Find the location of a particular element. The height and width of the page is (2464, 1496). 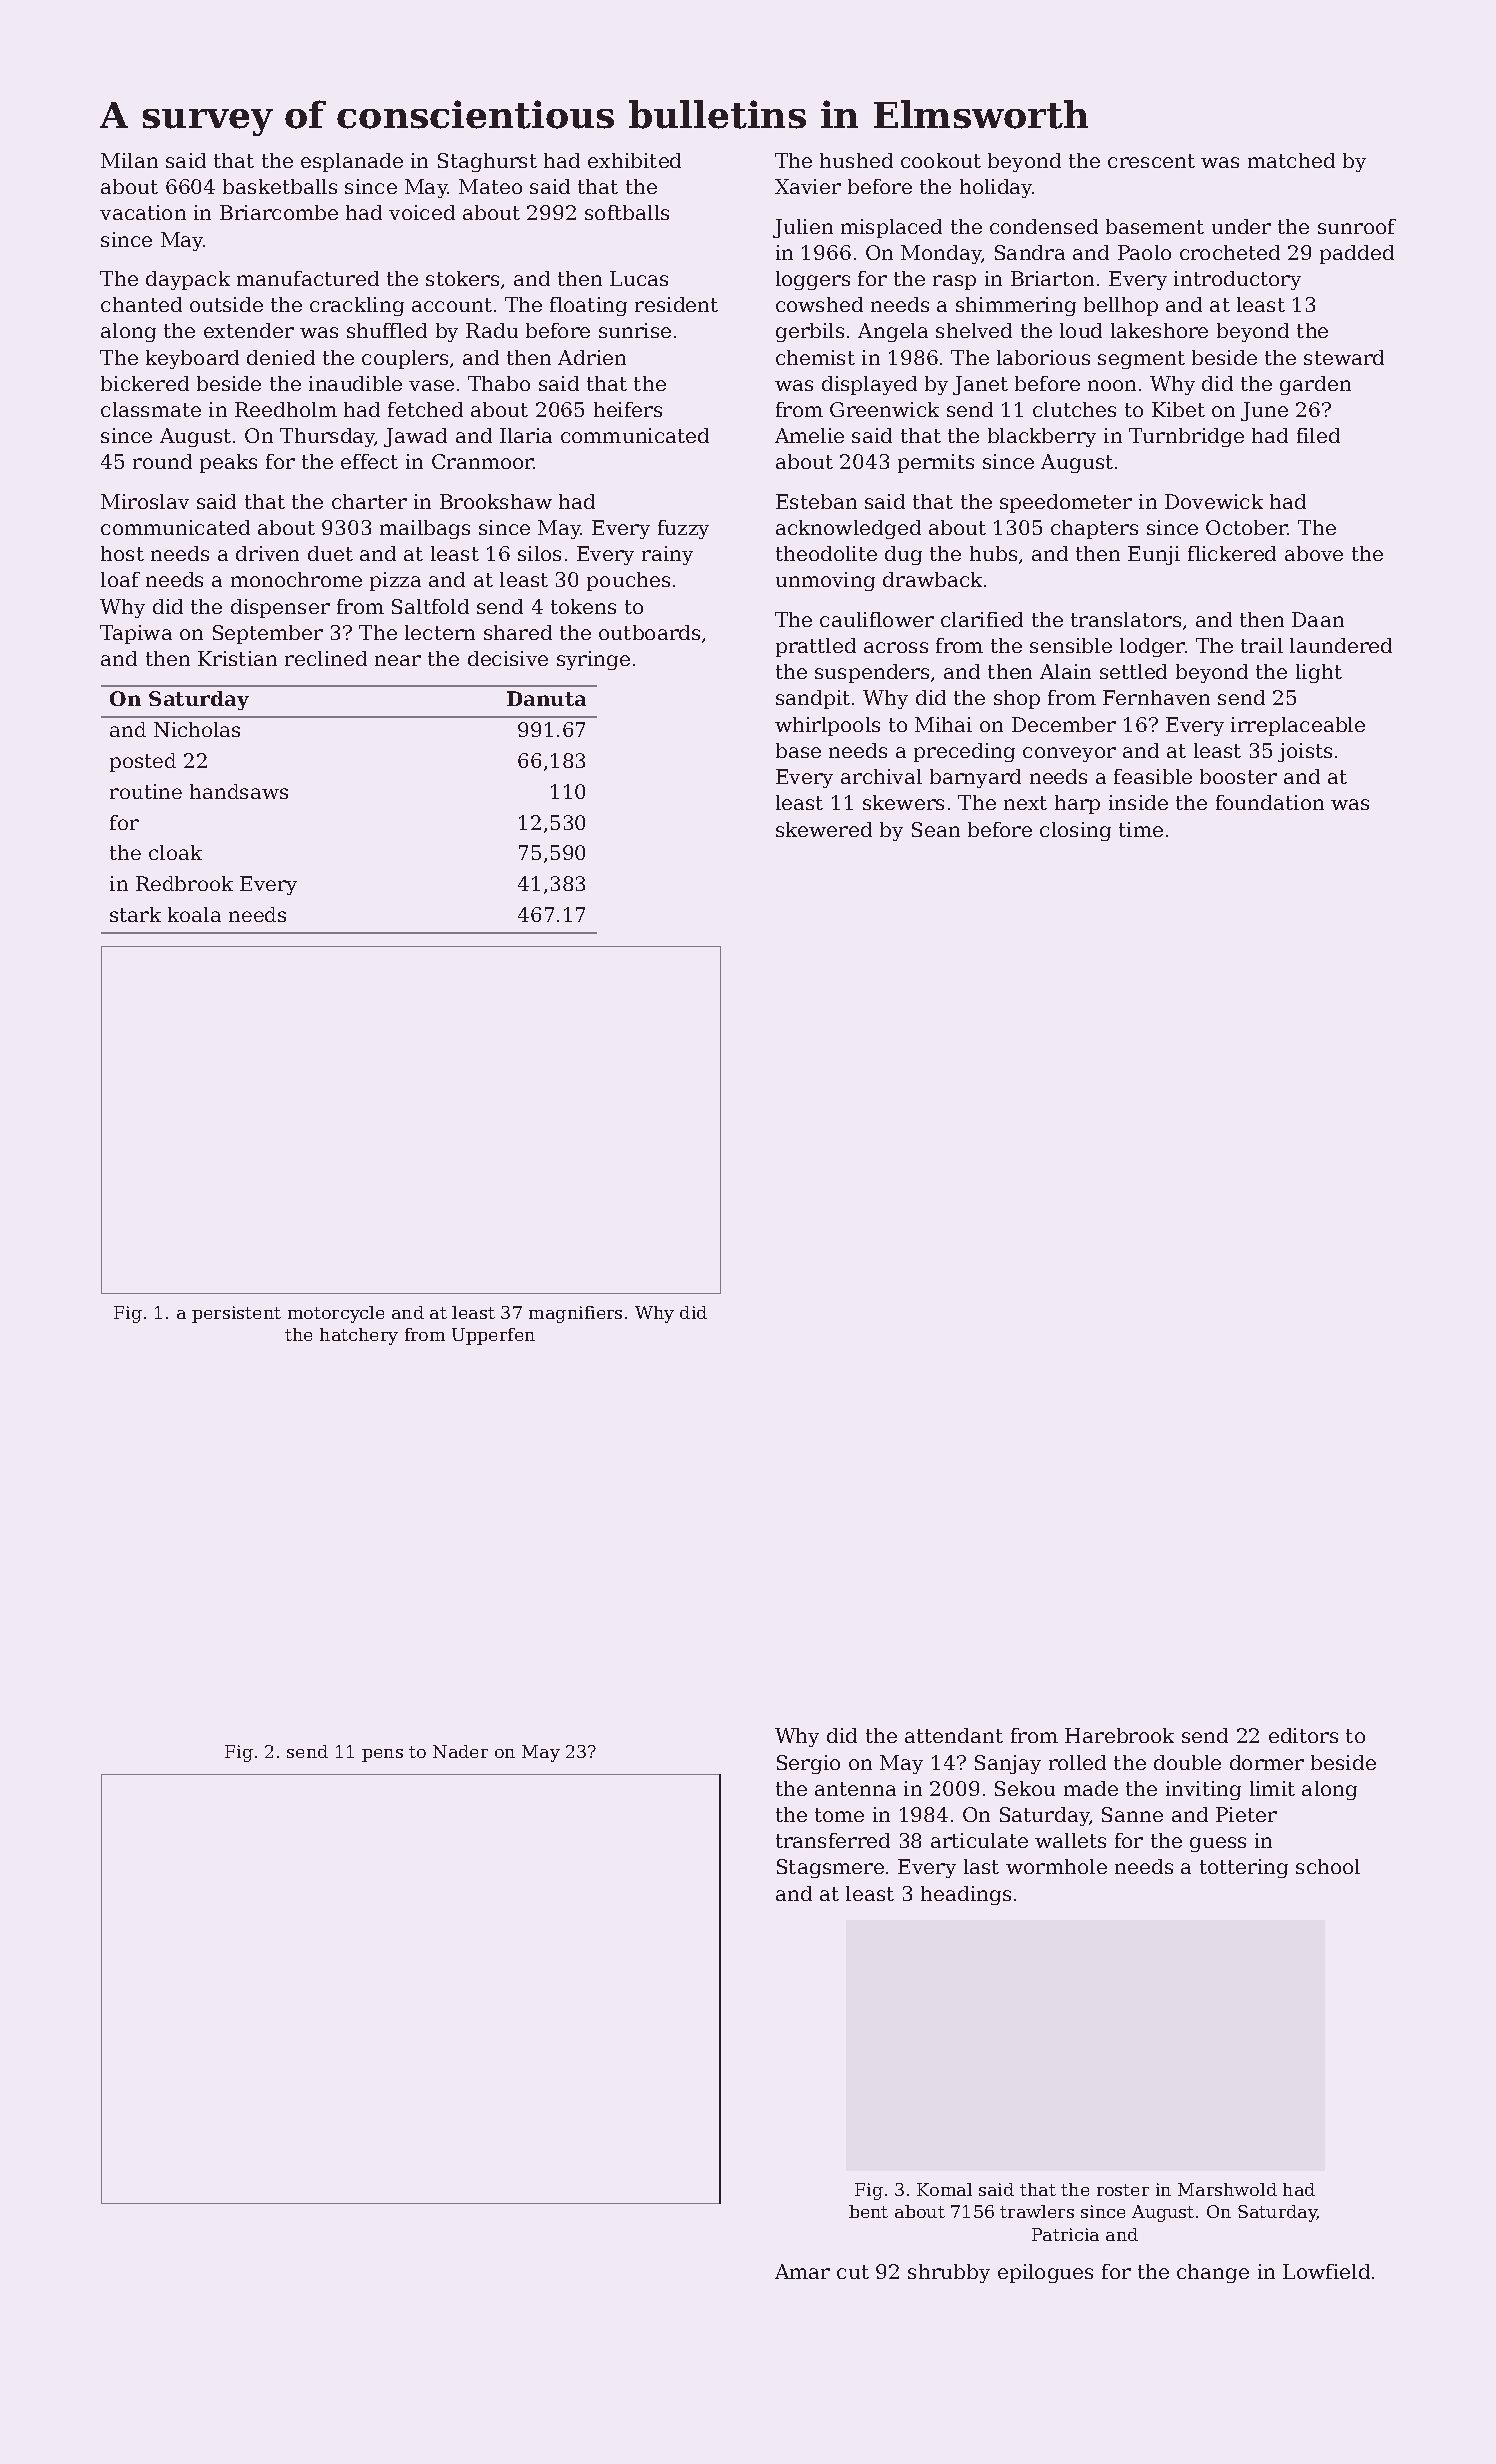

Sergio is located at coordinates (808, 1764).
